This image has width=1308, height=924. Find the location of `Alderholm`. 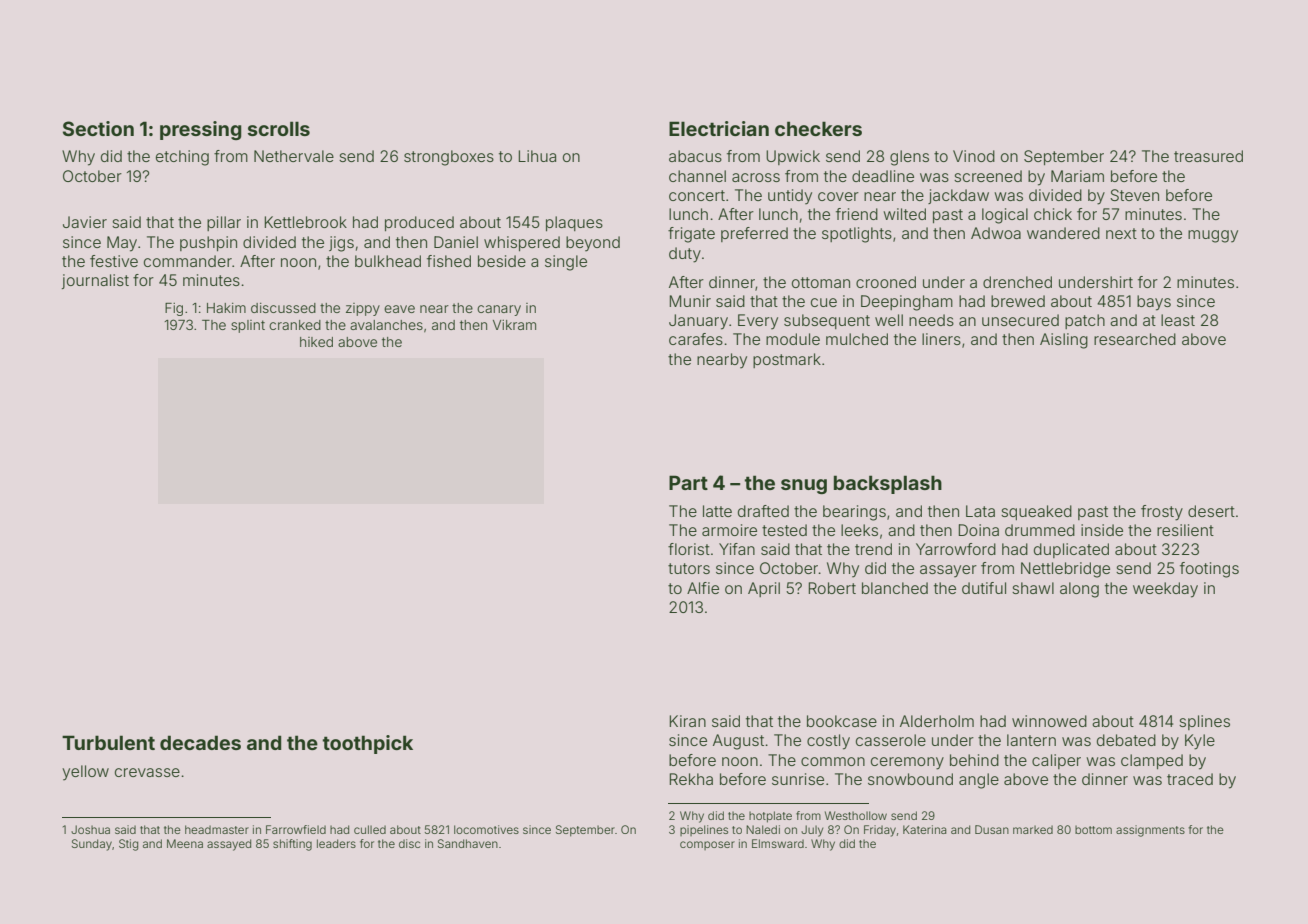

Alderholm is located at coordinates (937, 721).
